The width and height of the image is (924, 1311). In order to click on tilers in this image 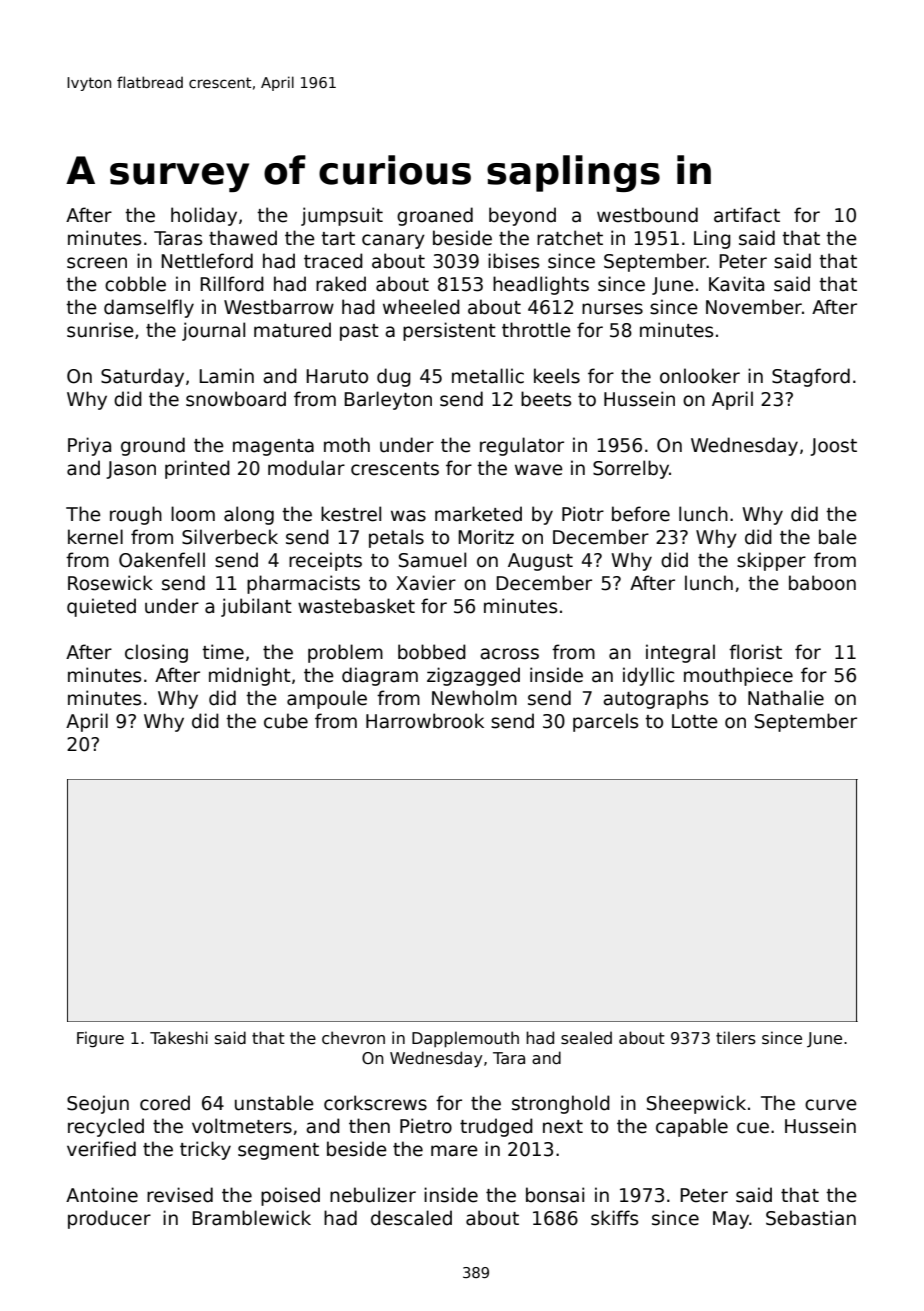, I will do `click(736, 1038)`.
